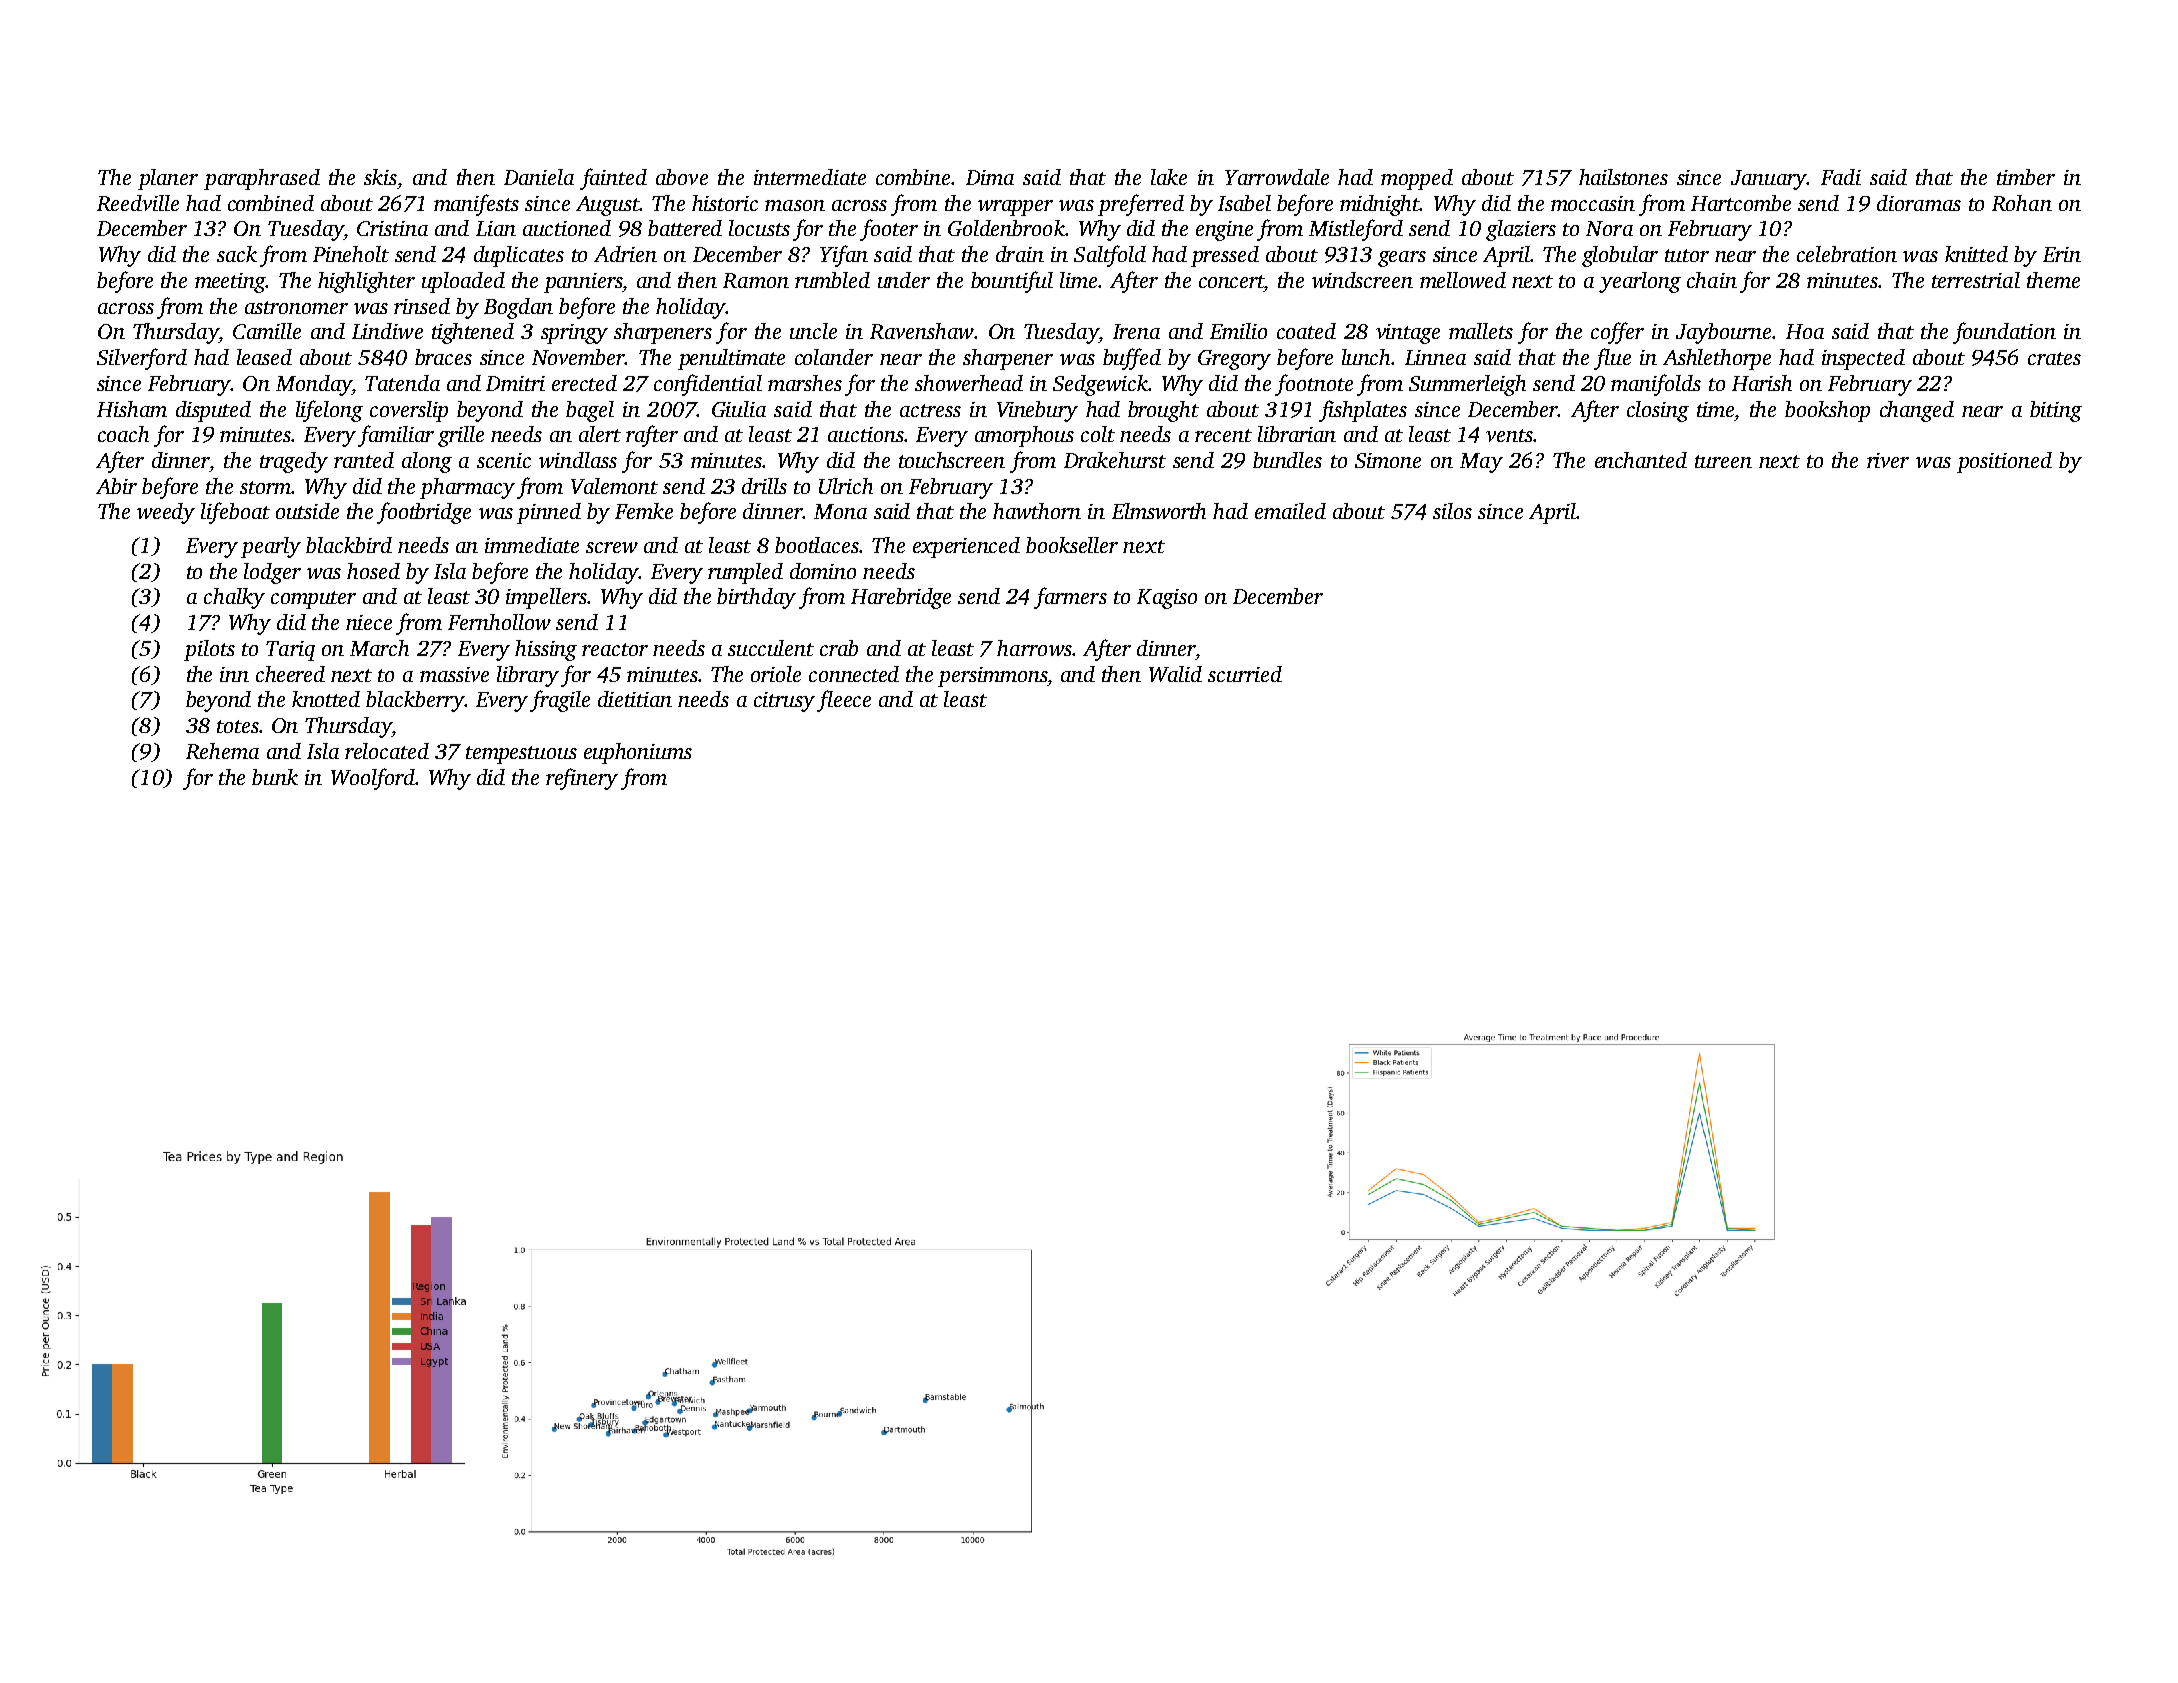 This page has width=2178, height=1683. What do you see at coordinates (1159, 511) in the page?
I see `Elmsworth` at bounding box center [1159, 511].
